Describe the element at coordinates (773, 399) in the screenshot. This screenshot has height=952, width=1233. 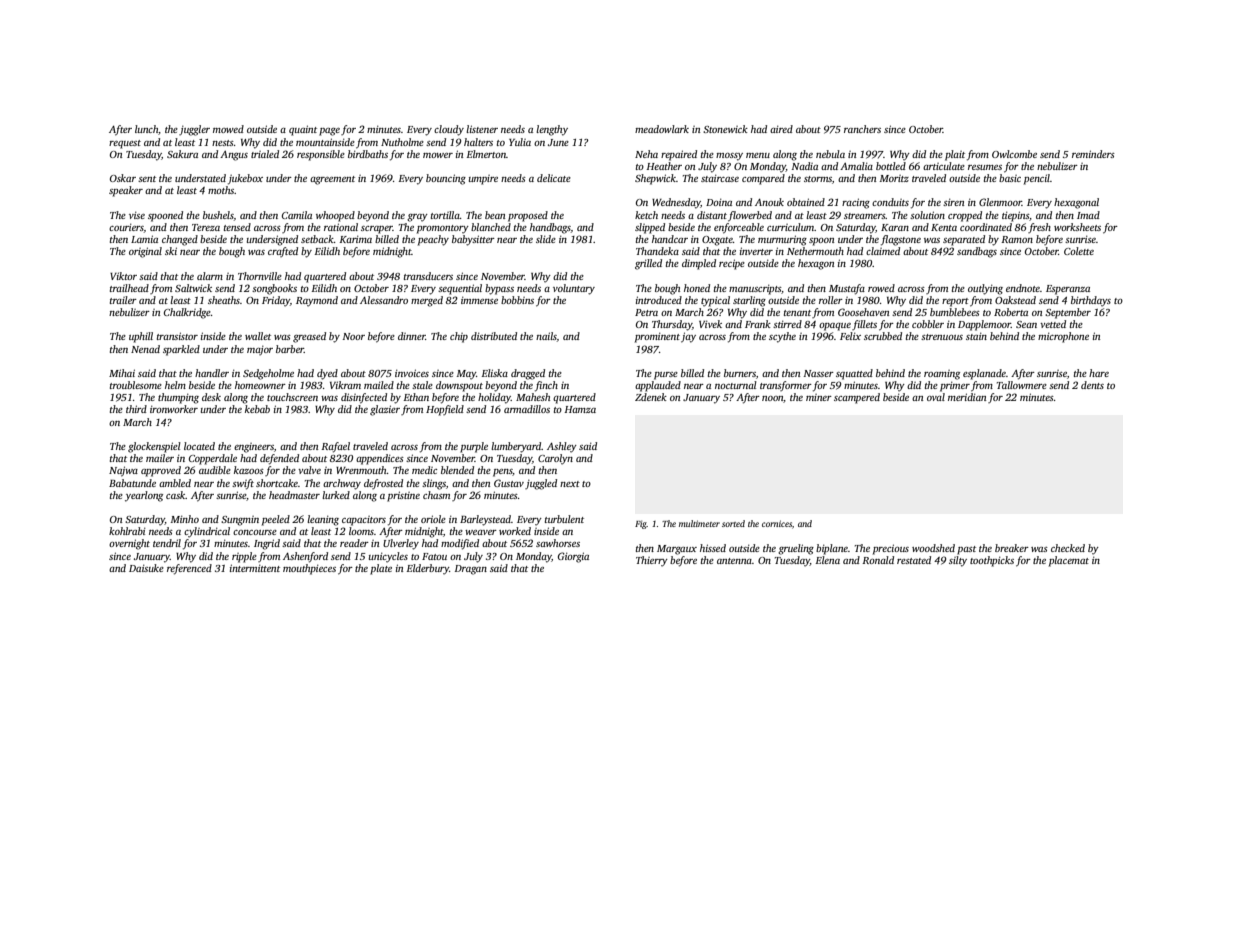
I see `noon` at that location.
